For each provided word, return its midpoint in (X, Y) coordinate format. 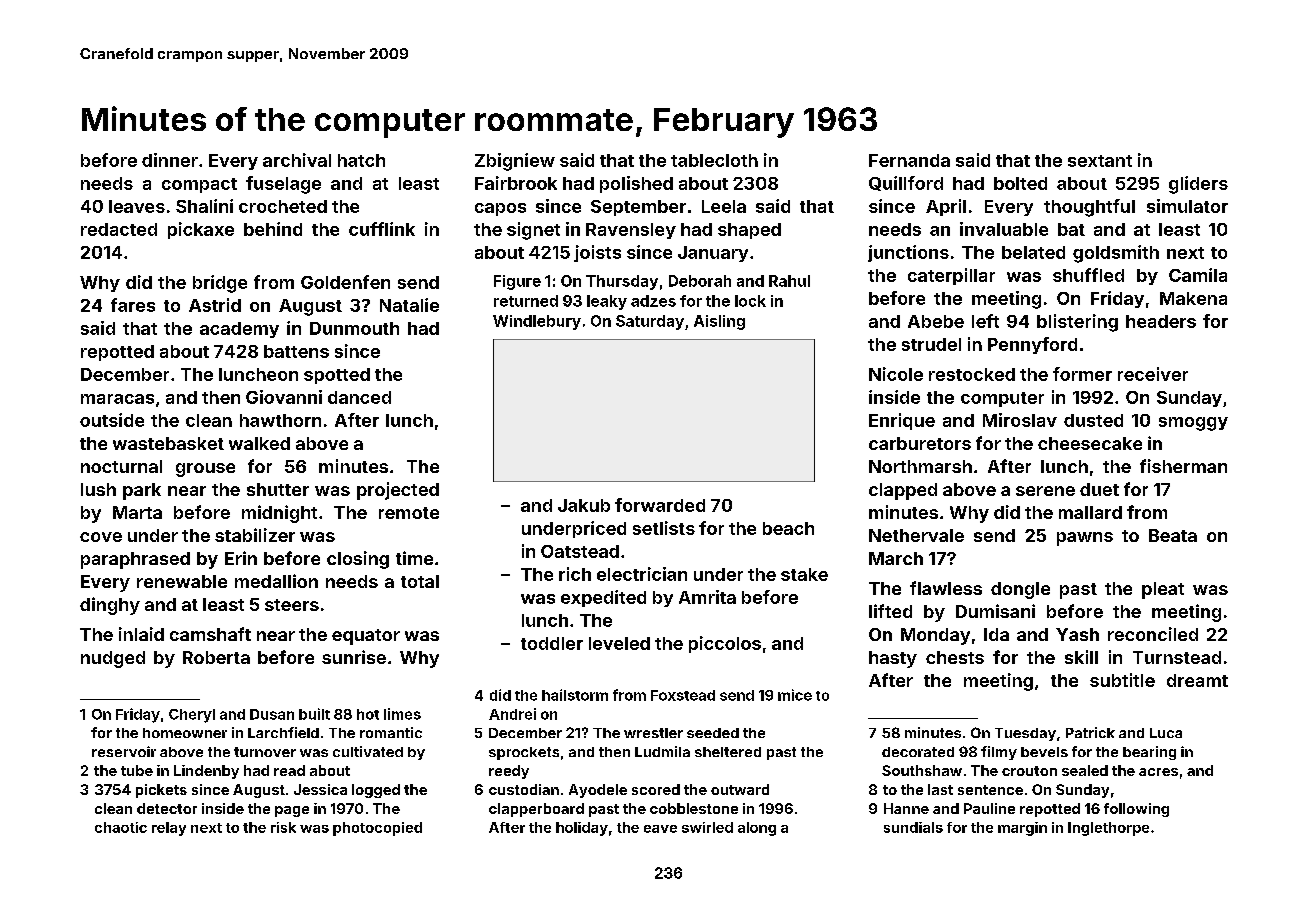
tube (137, 770)
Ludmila (662, 751)
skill (1081, 657)
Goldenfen (345, 282)
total (420, 581)
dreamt (1197, 680)
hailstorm (575, 695)
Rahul (789, 281)
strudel (931, 344)
